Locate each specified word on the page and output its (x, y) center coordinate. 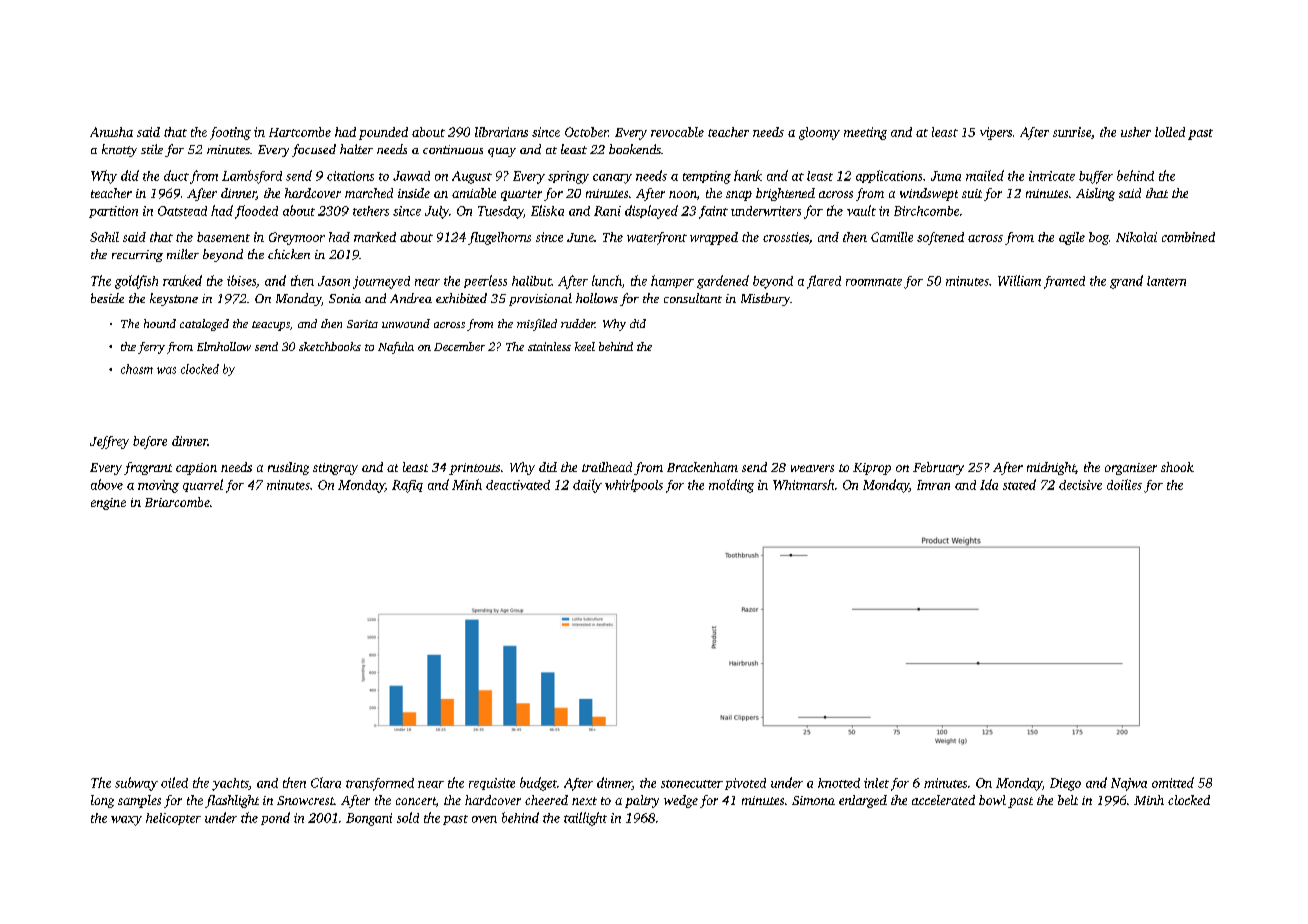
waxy (126, 821)
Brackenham (702, 467)
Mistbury (765, 299)
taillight (585, 819)
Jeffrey (109, 442)
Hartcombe (300, 132)
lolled (1170, 132)
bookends (635, 149)
